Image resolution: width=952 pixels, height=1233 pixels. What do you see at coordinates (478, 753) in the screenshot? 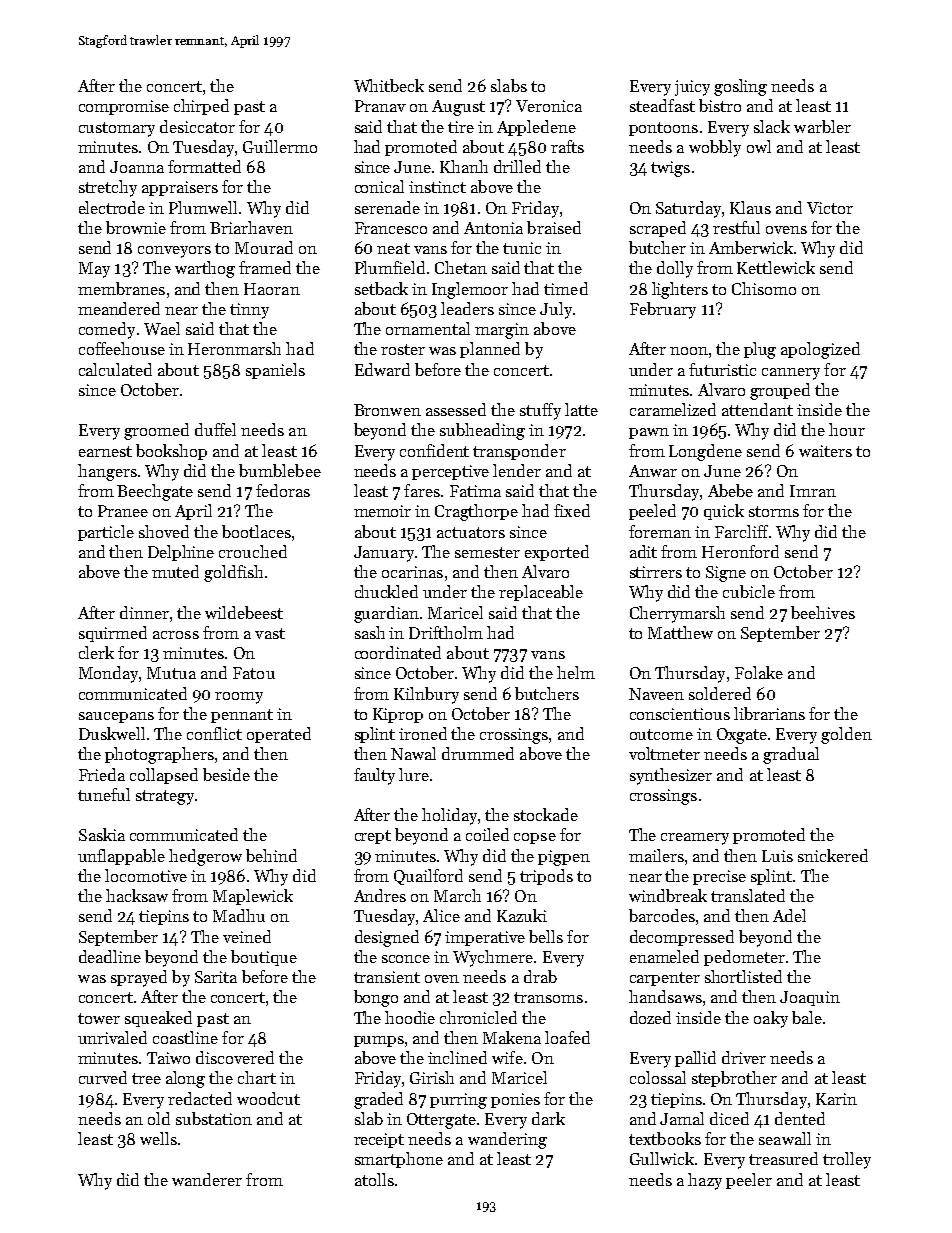
I see `drummed` at bounding box center [478, 753].
